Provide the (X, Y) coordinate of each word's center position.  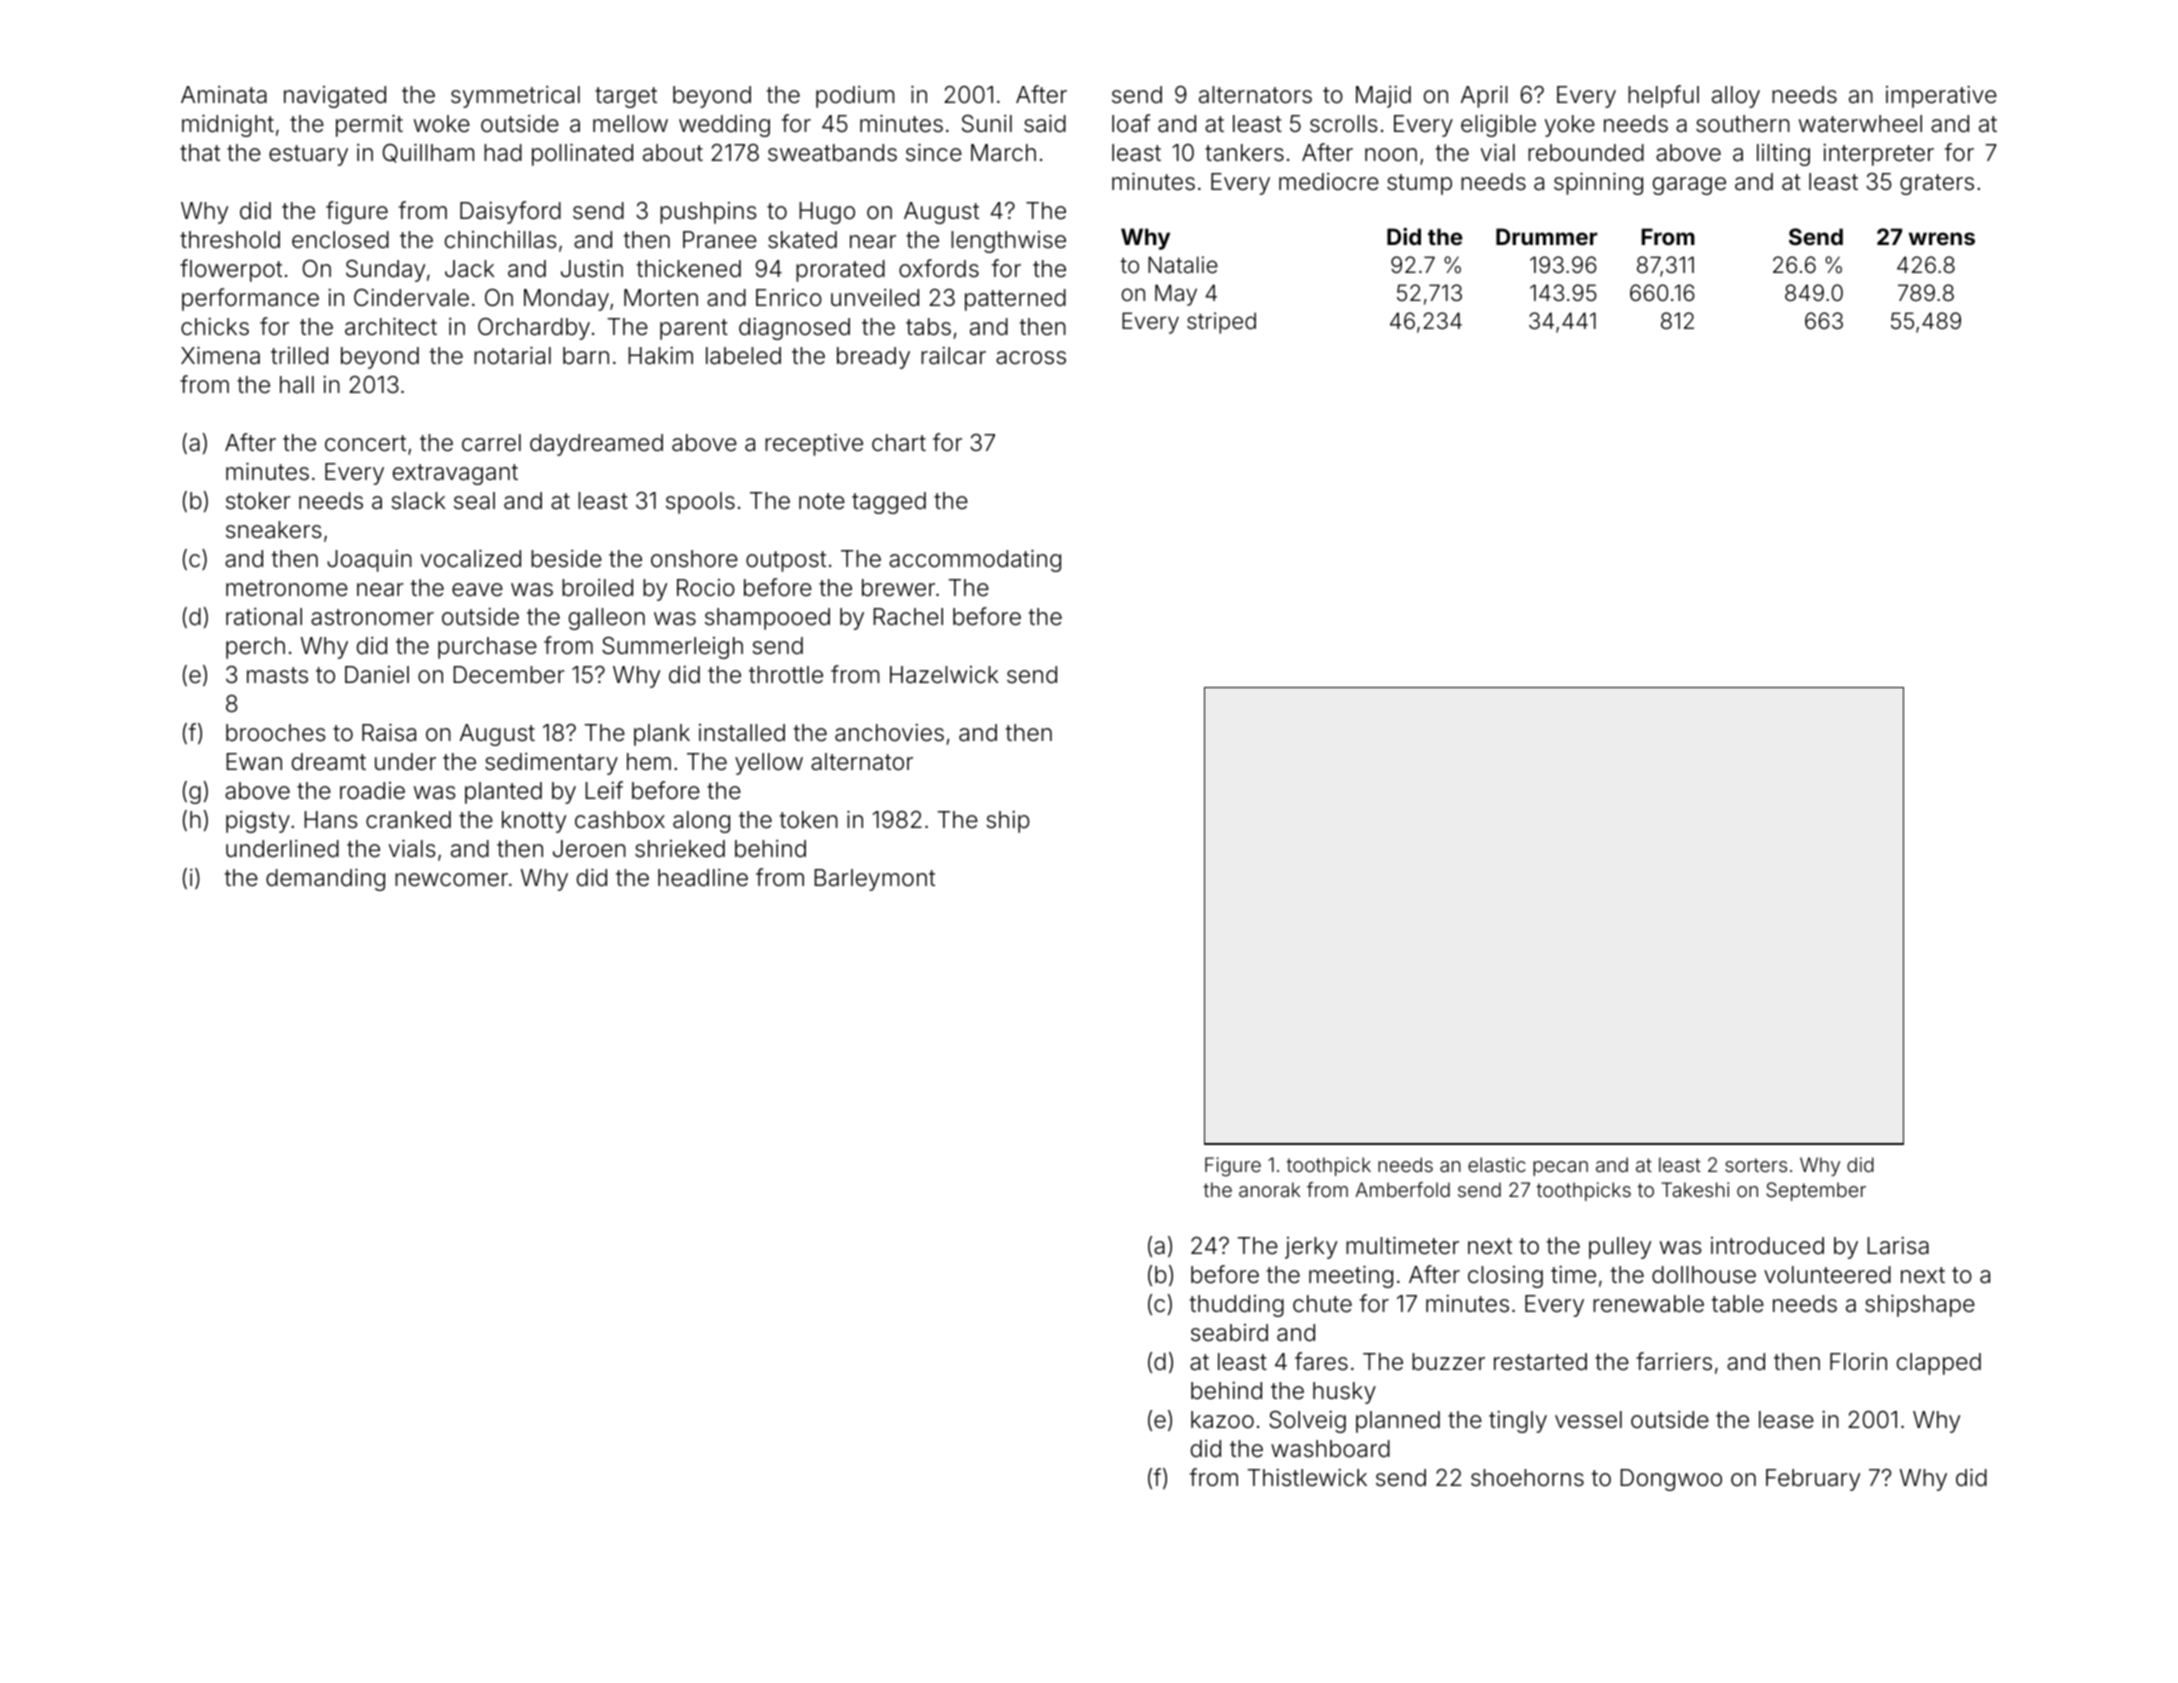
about (673, 153)
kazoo (1222, 1420)
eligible (1498, 126)
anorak (1269, 1189)
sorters (1756, 1165)
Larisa (1898, 1246)
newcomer (451, 880)
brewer (898, 588)
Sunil (987, 124)
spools (700, 503)
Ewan (254, 762)
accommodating (975, 560)
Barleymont (874, 880)
